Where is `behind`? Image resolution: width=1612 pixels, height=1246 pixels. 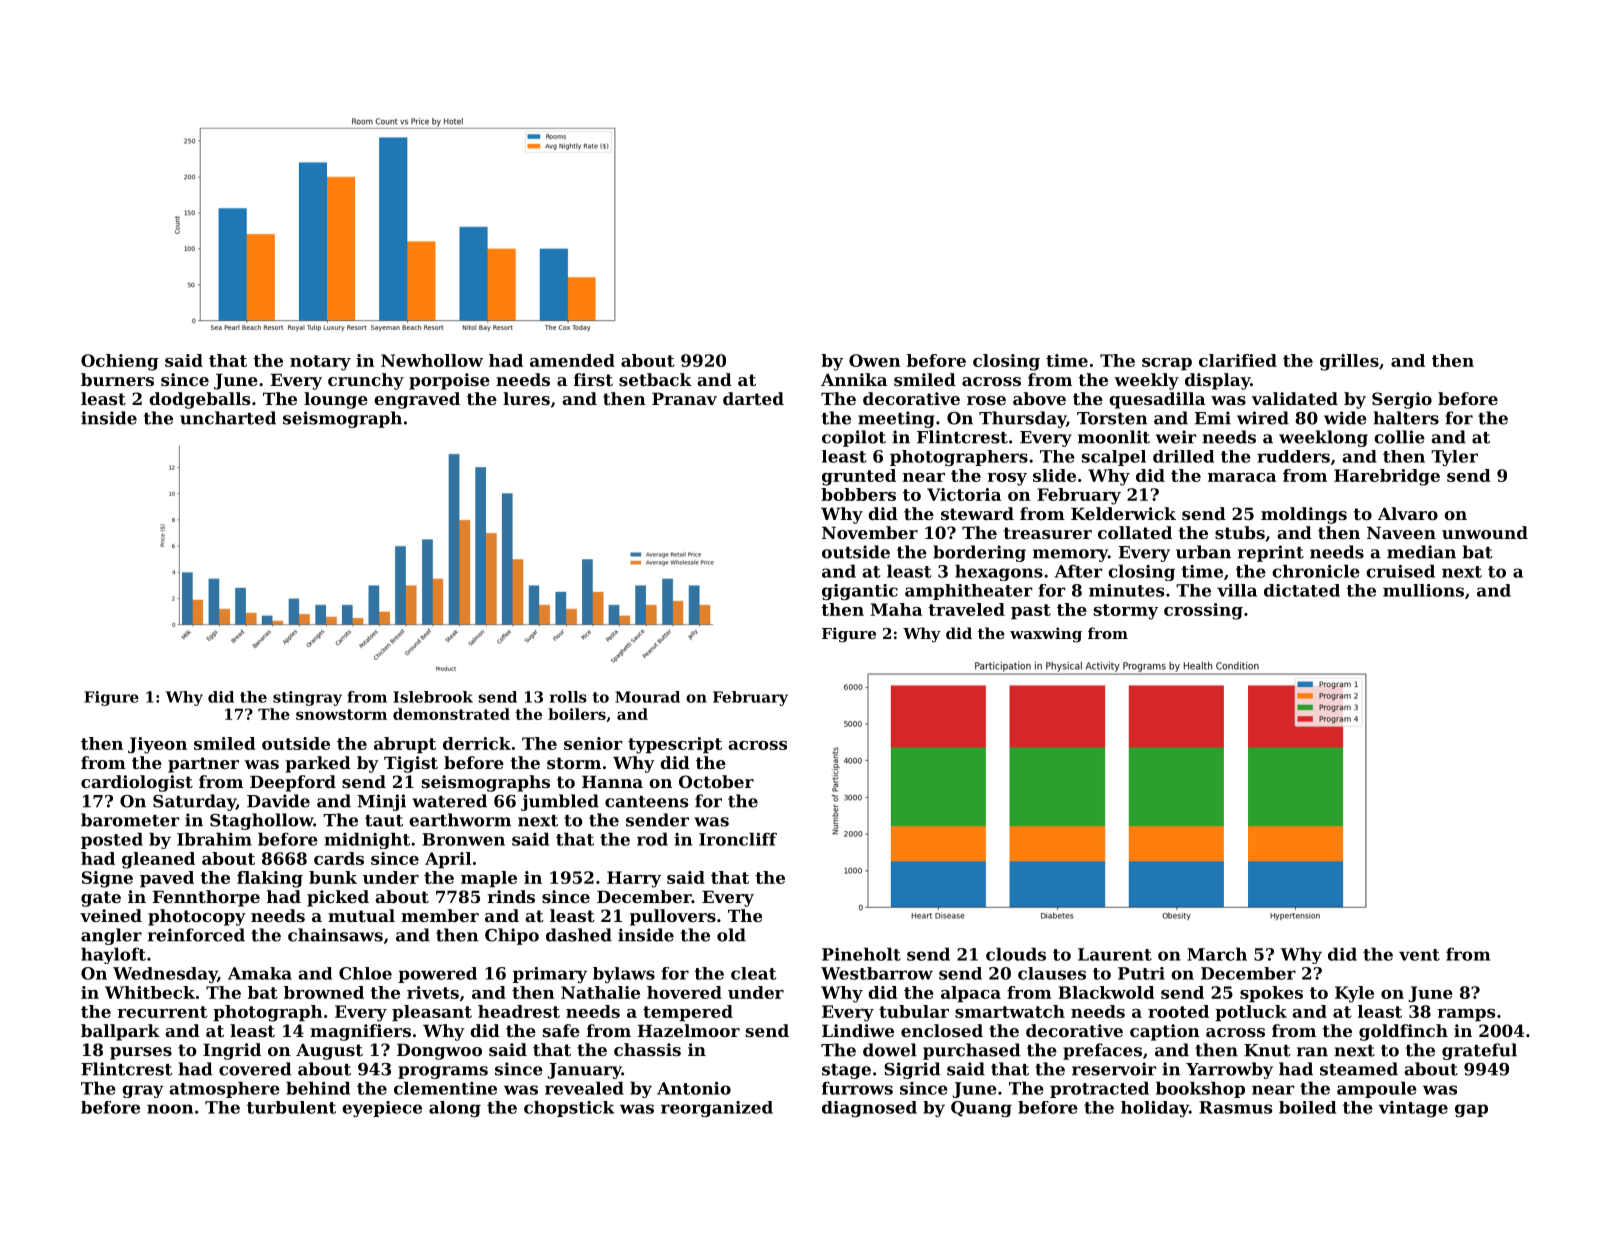 behind is located at coordinates (318, 1088).
